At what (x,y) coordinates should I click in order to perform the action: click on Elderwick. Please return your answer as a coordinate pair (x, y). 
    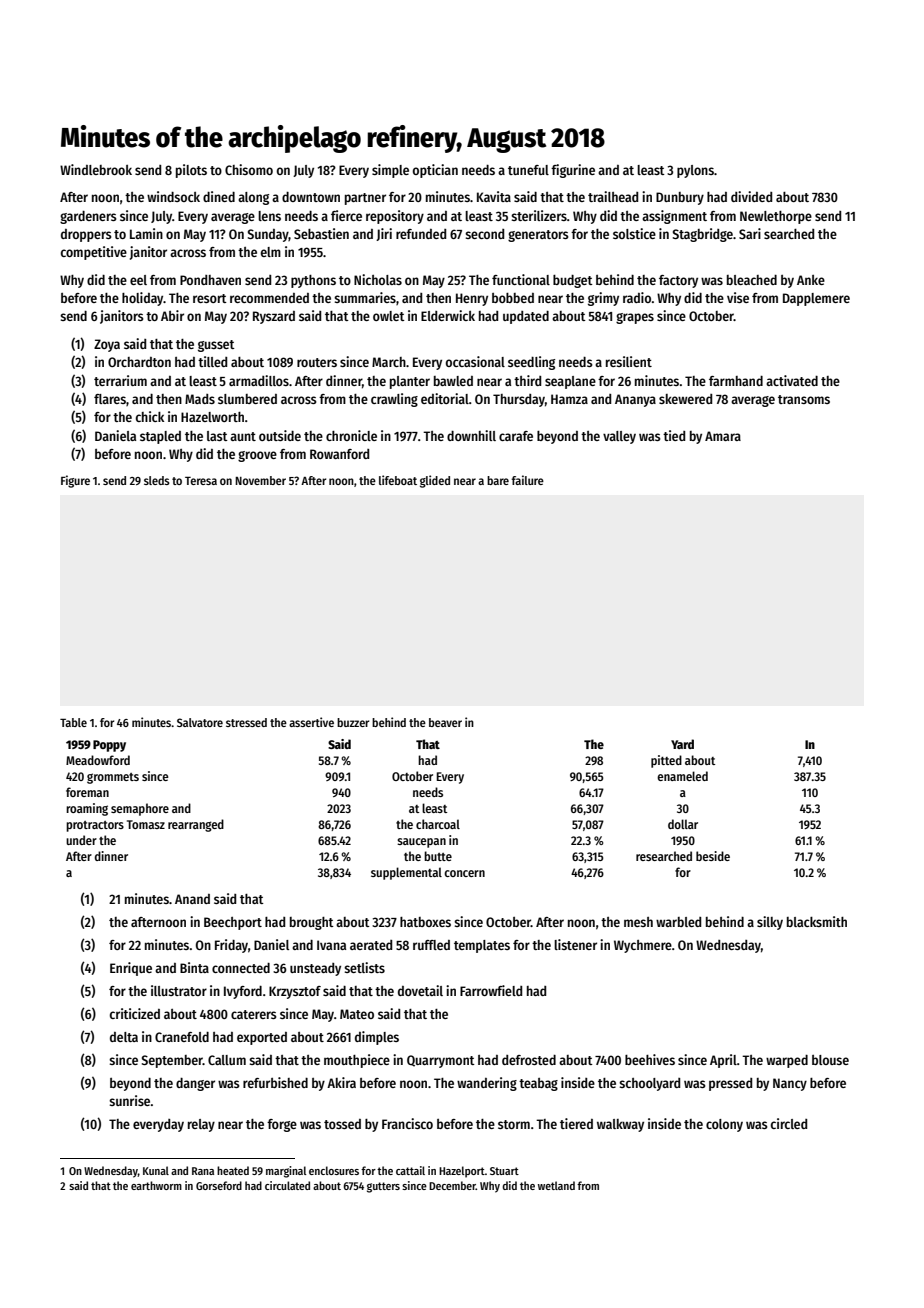
    Looking at the image, I should click on (448, 315).
